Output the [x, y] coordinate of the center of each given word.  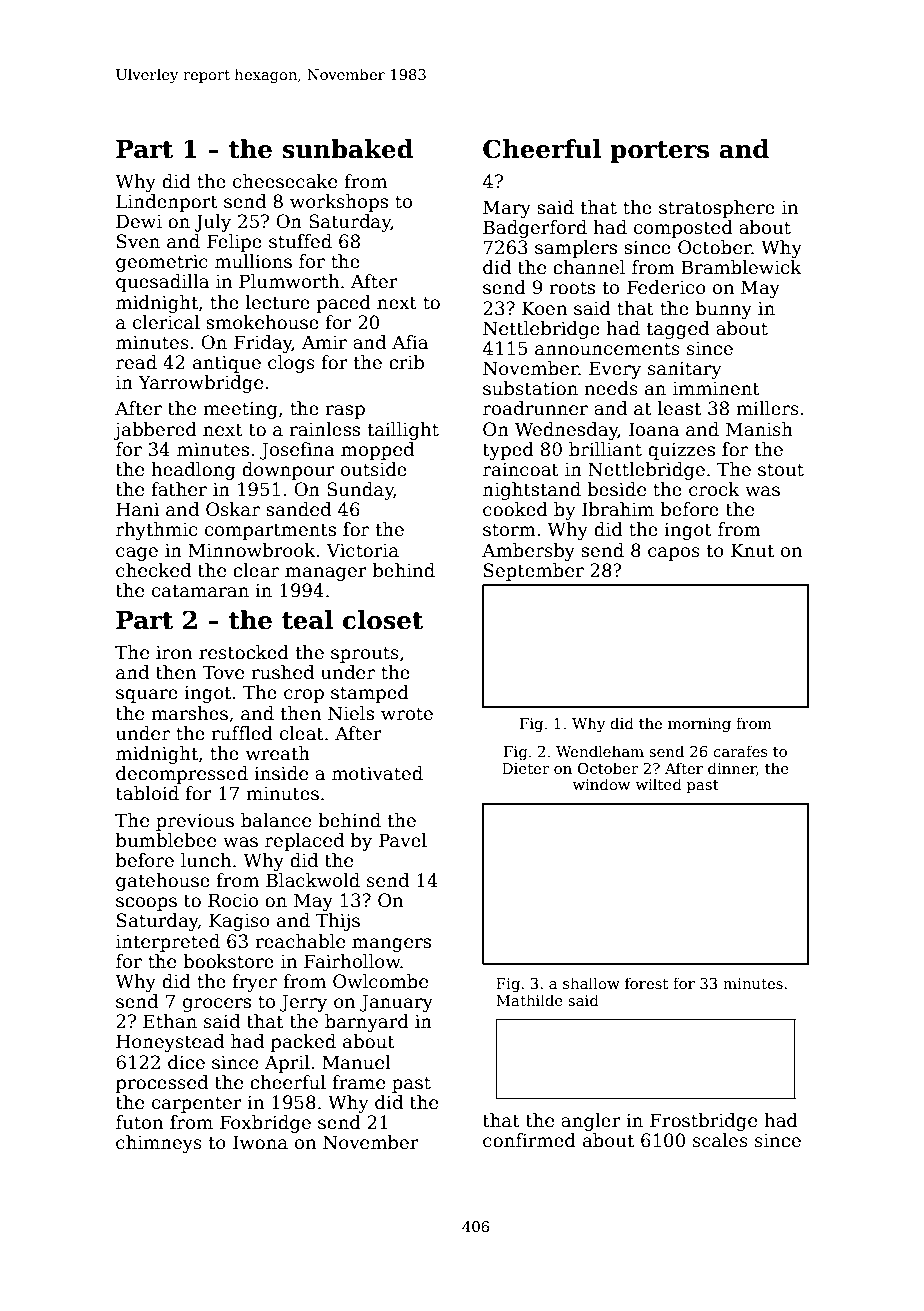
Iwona [260, 1142]
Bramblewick [741, 267]
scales [720, 1140]
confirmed [529, 1140]
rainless [324, 429]
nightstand [532, 491]
